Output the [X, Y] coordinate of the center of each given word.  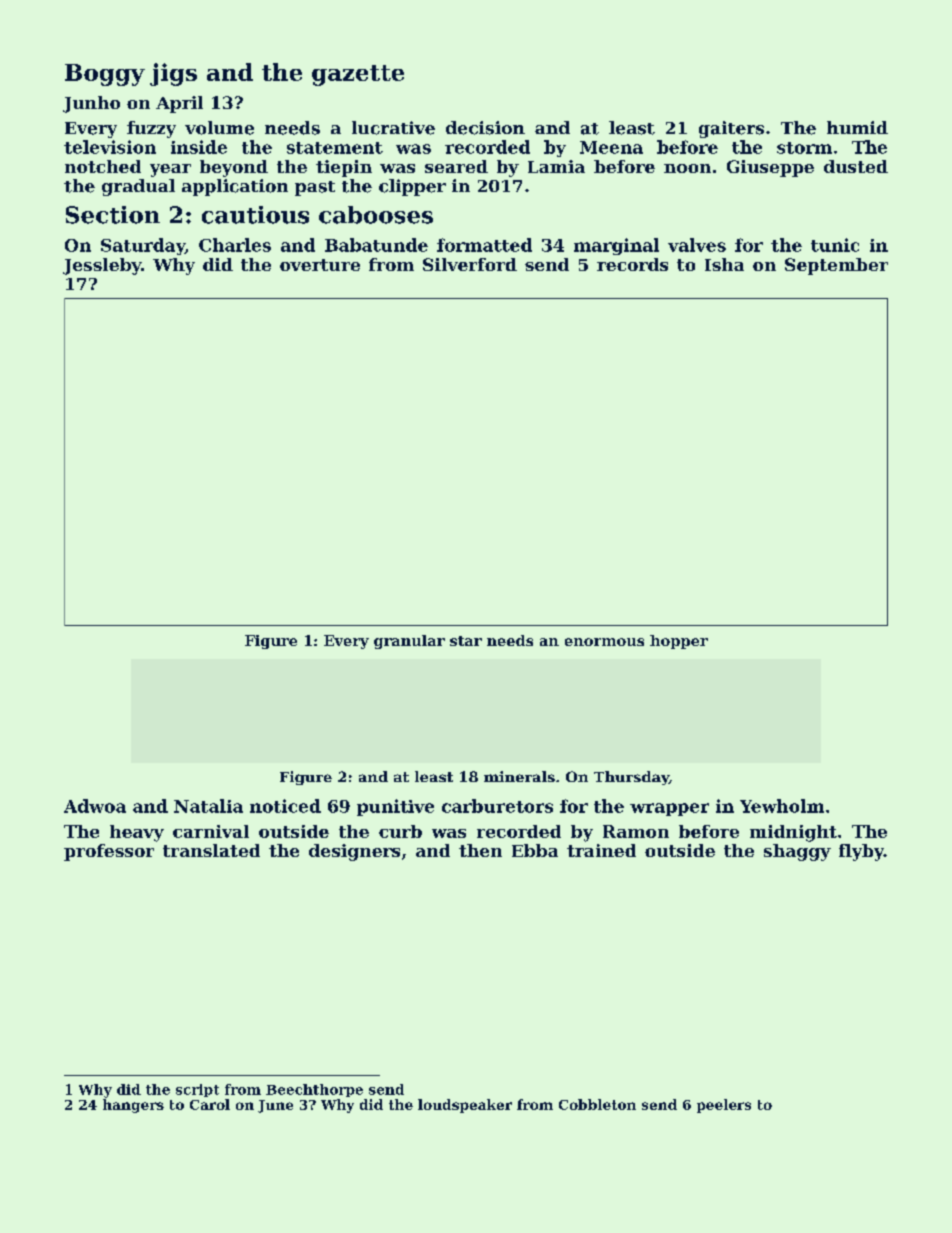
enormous [604, 642]
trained [601, 850]
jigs [173, 74]
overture [320, 265]
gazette [358, 75]
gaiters [731, 129]
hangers [133, 1106]
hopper [679, 642]
